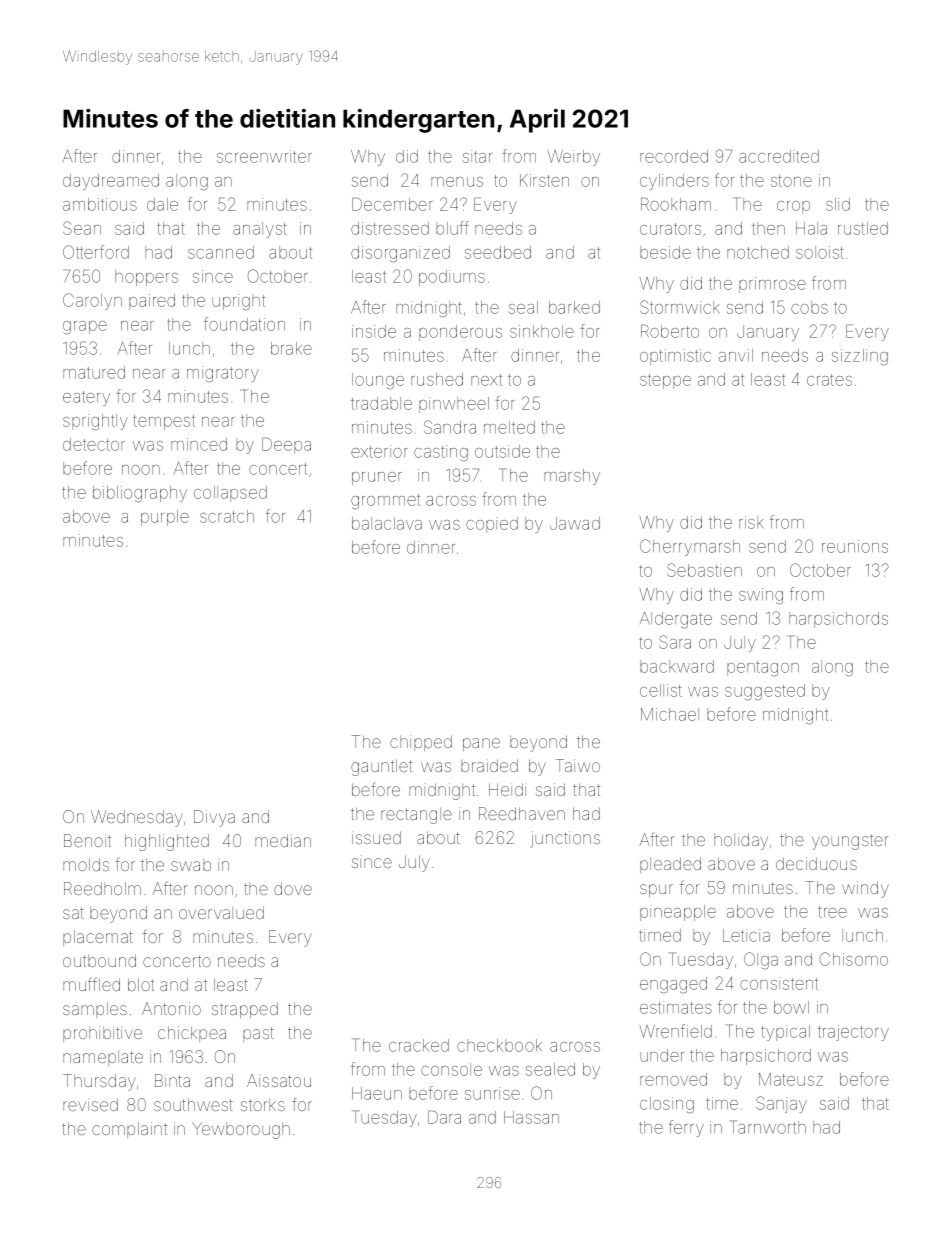 Image resolution: width=952 pixels, height=1233 pixels. Describe the element at coordinates (565, 839) in the screenshot. I see `junctions` at that location.
